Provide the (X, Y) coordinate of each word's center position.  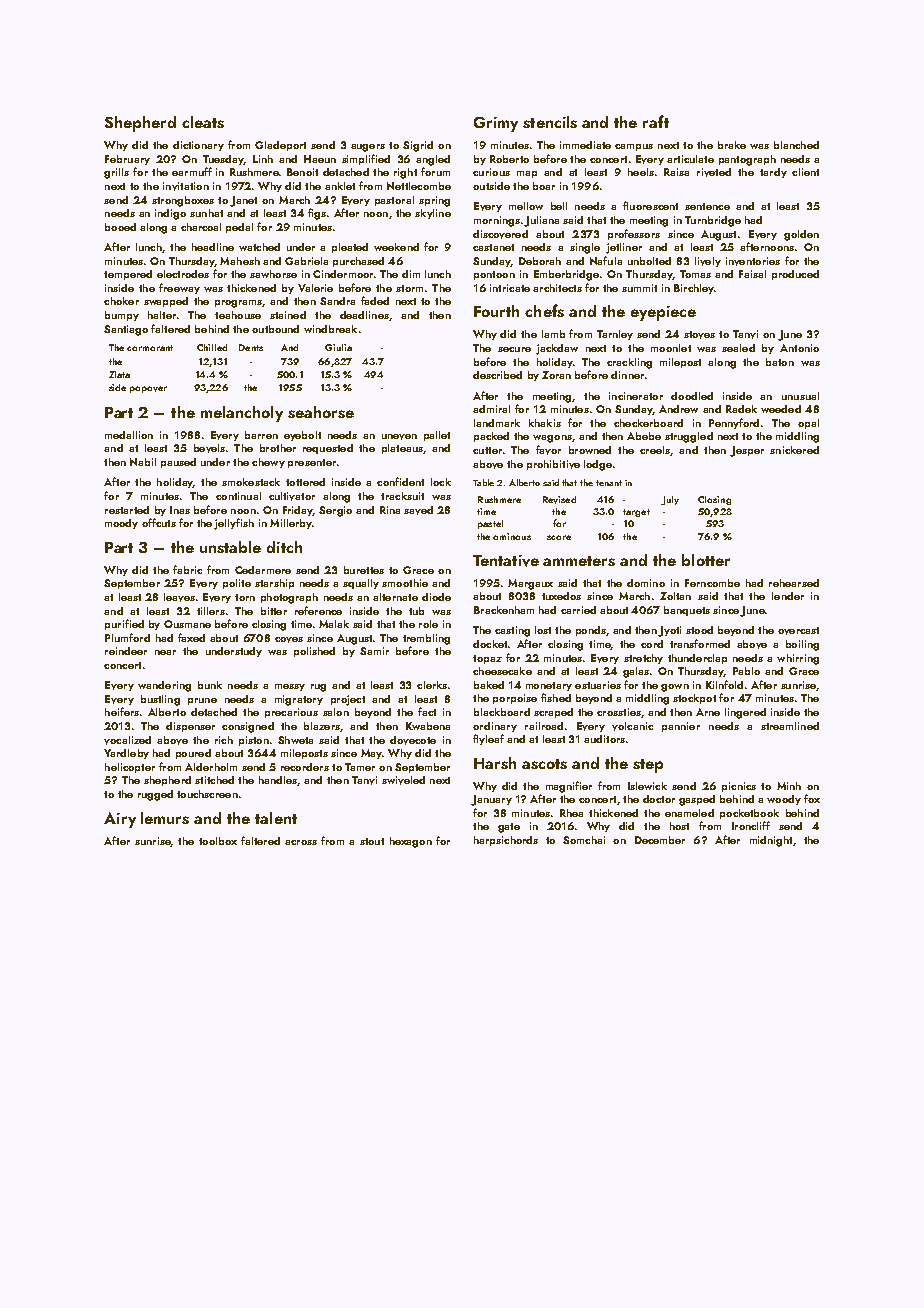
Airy (120, 820)
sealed (738, 348)
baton (780, 362)
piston (254, 741)
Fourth (496, 311)
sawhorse (273, 274)
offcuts (159, 522)
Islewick (647, 786)
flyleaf (488, 739)
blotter (706, 560)
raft (656, 121)
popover (148, 389)
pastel (490, 524)
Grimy (496, 124)
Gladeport (280, 146)
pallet (437, 436)
